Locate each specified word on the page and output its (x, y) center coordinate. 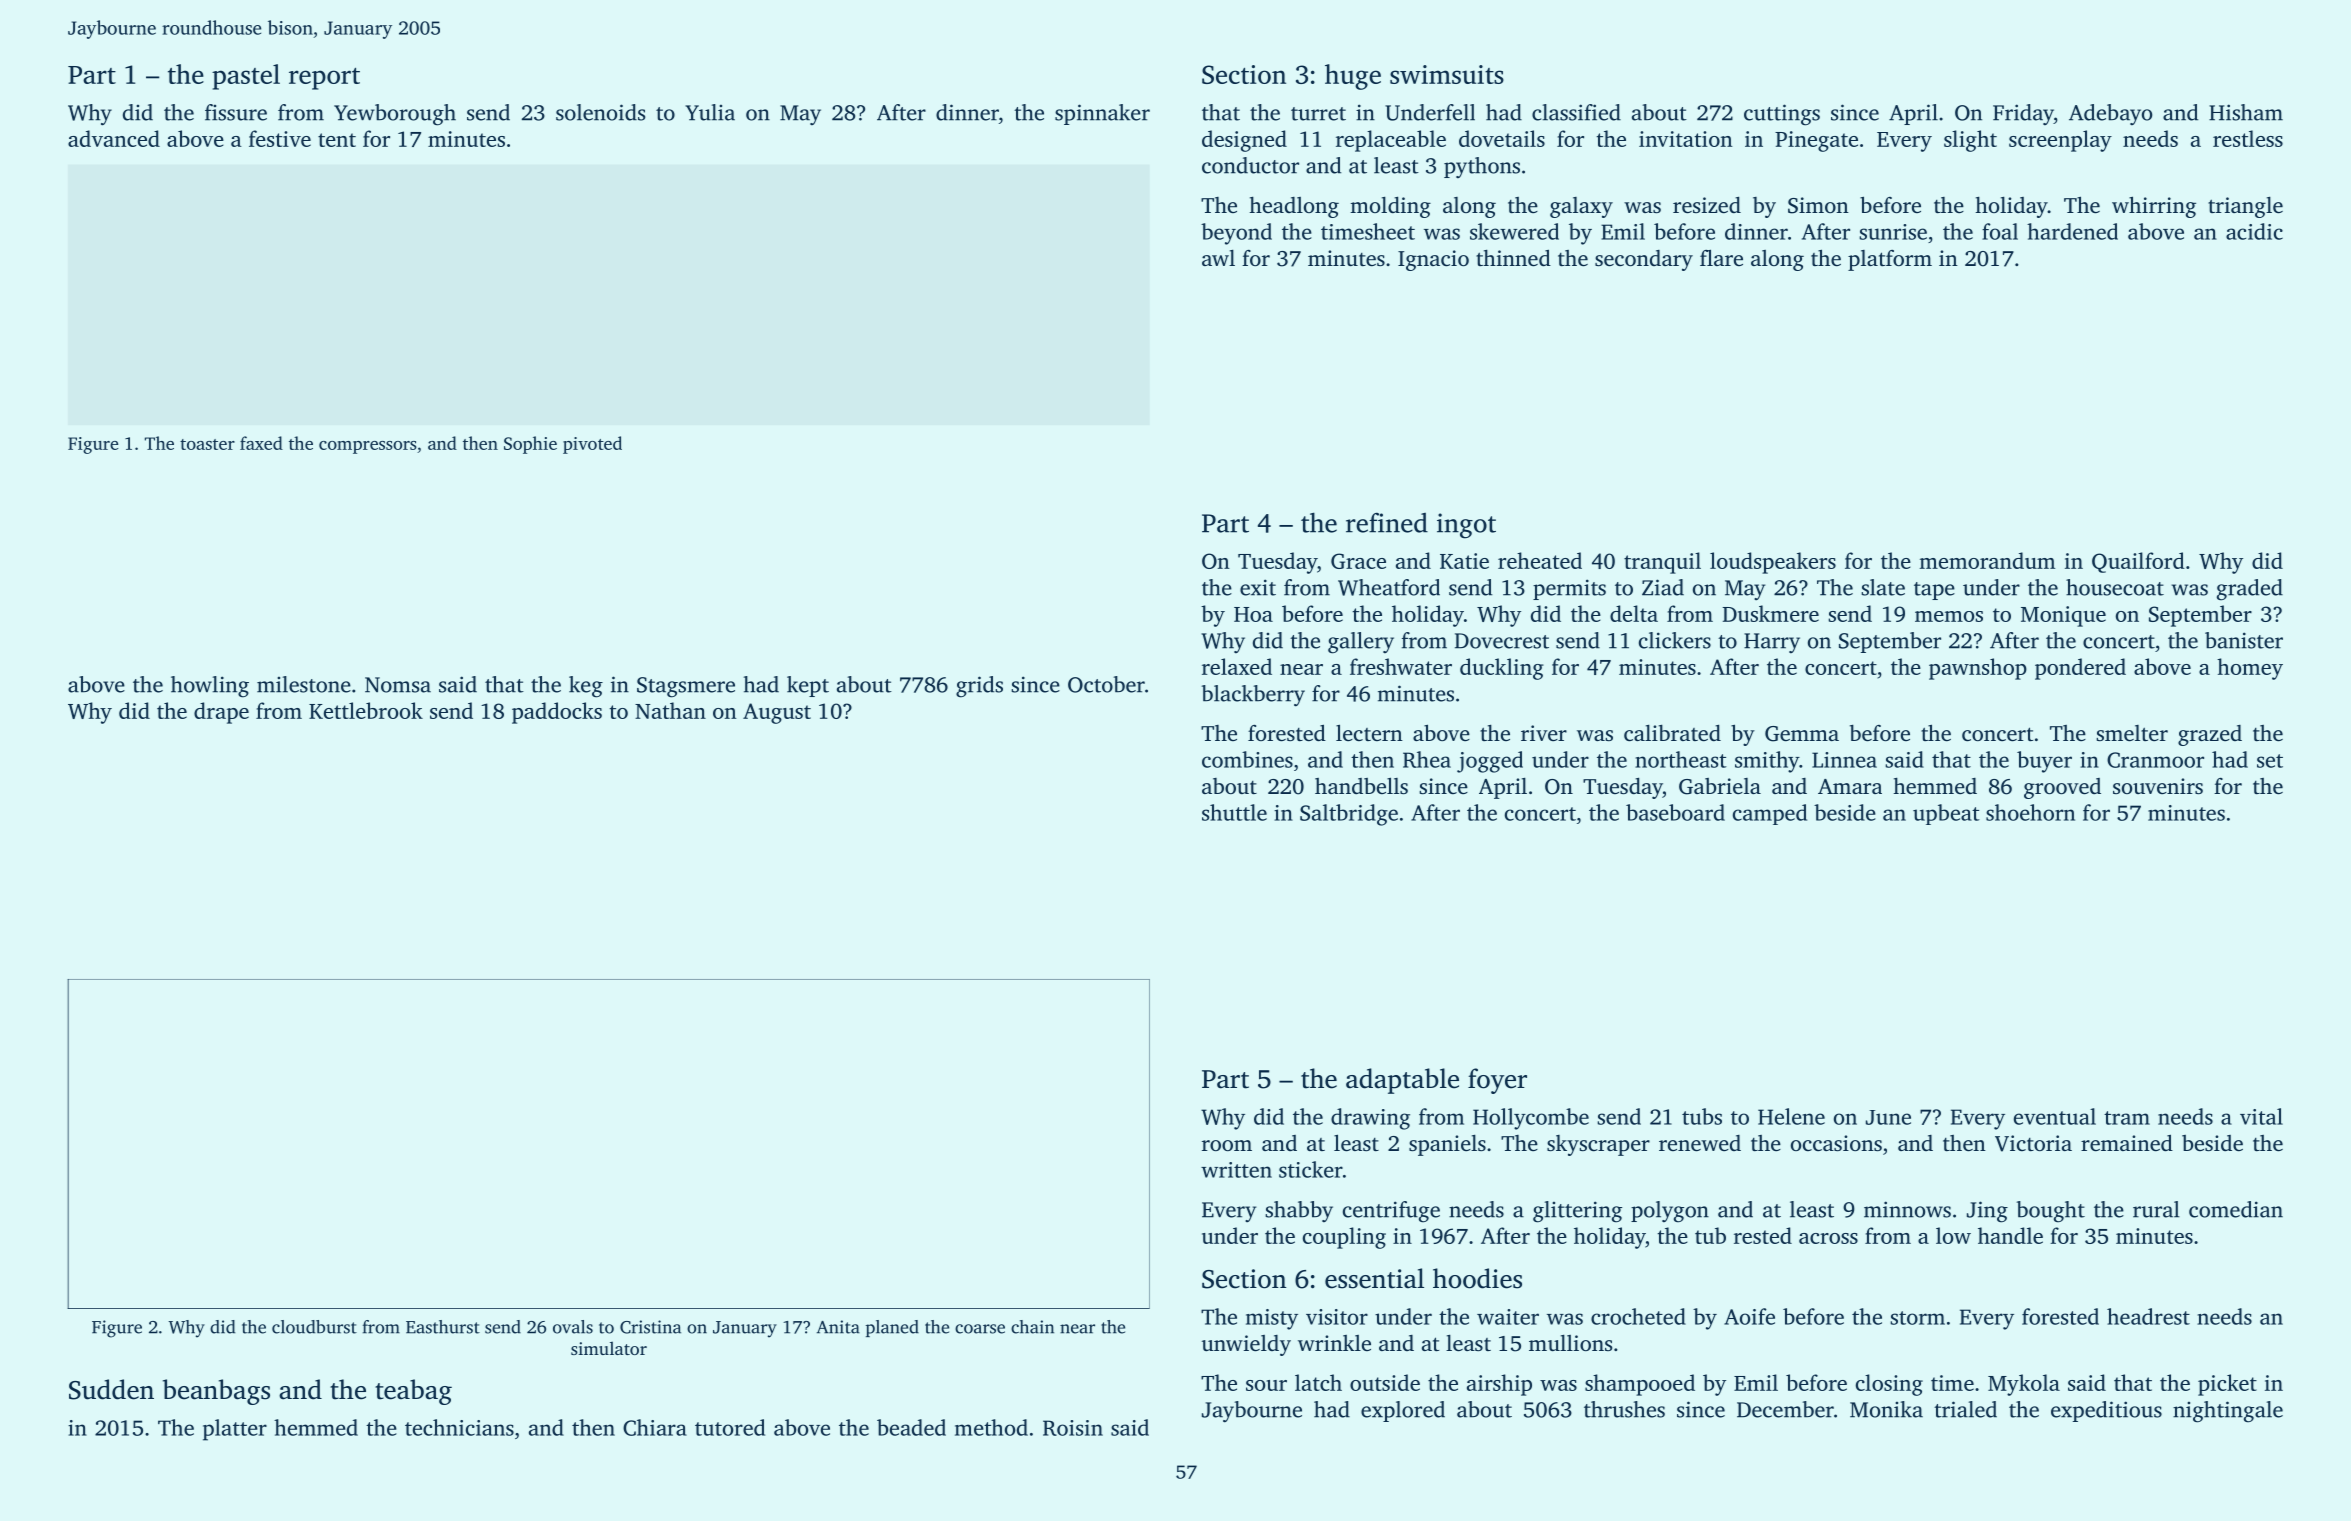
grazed (2210, 735)
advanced (114, 138)
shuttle (1234, 812)
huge (1353, 77)
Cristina (650, 1327)
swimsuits (1447, 74)
